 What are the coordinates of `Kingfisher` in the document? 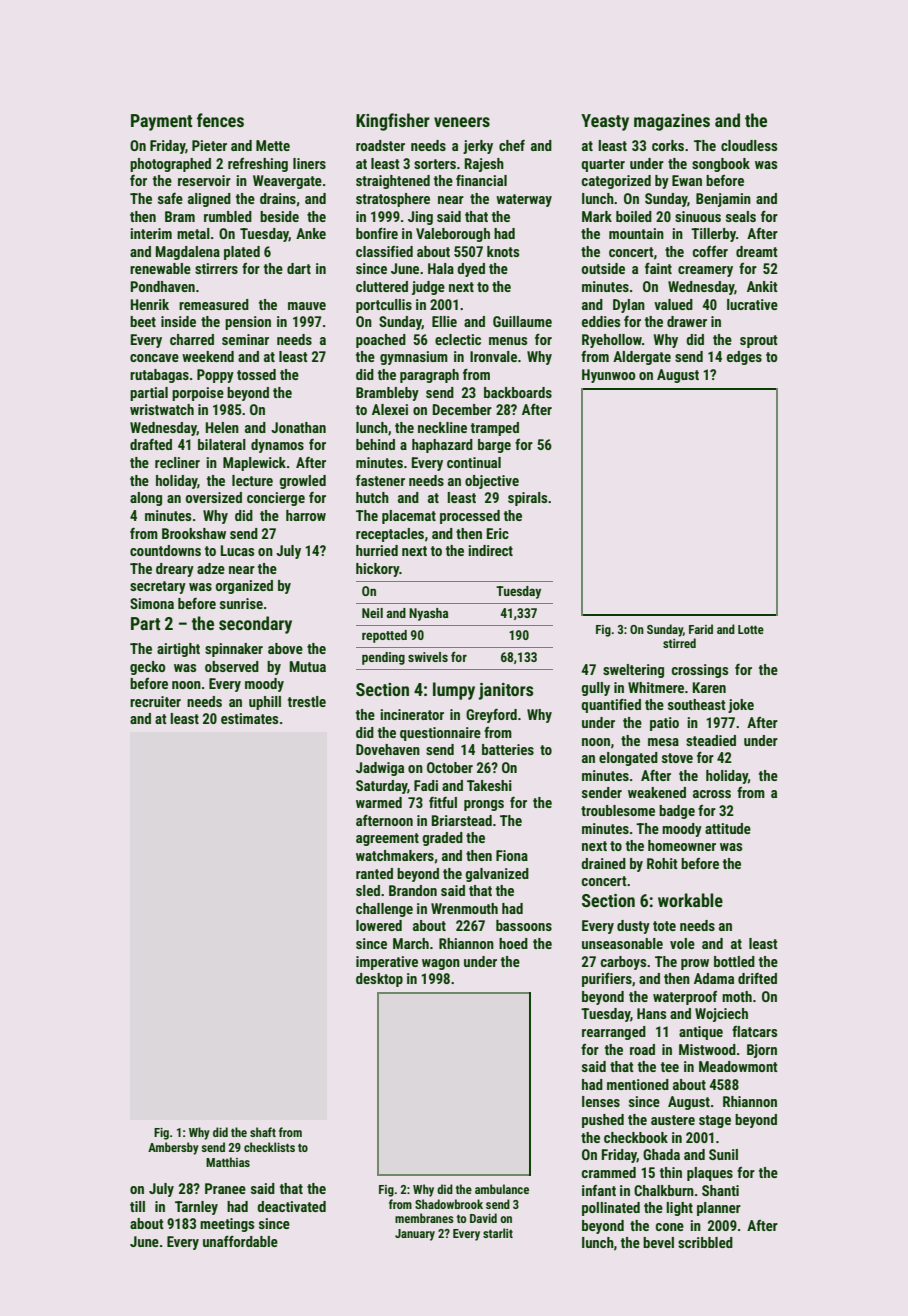 It's located at (393, 122).
